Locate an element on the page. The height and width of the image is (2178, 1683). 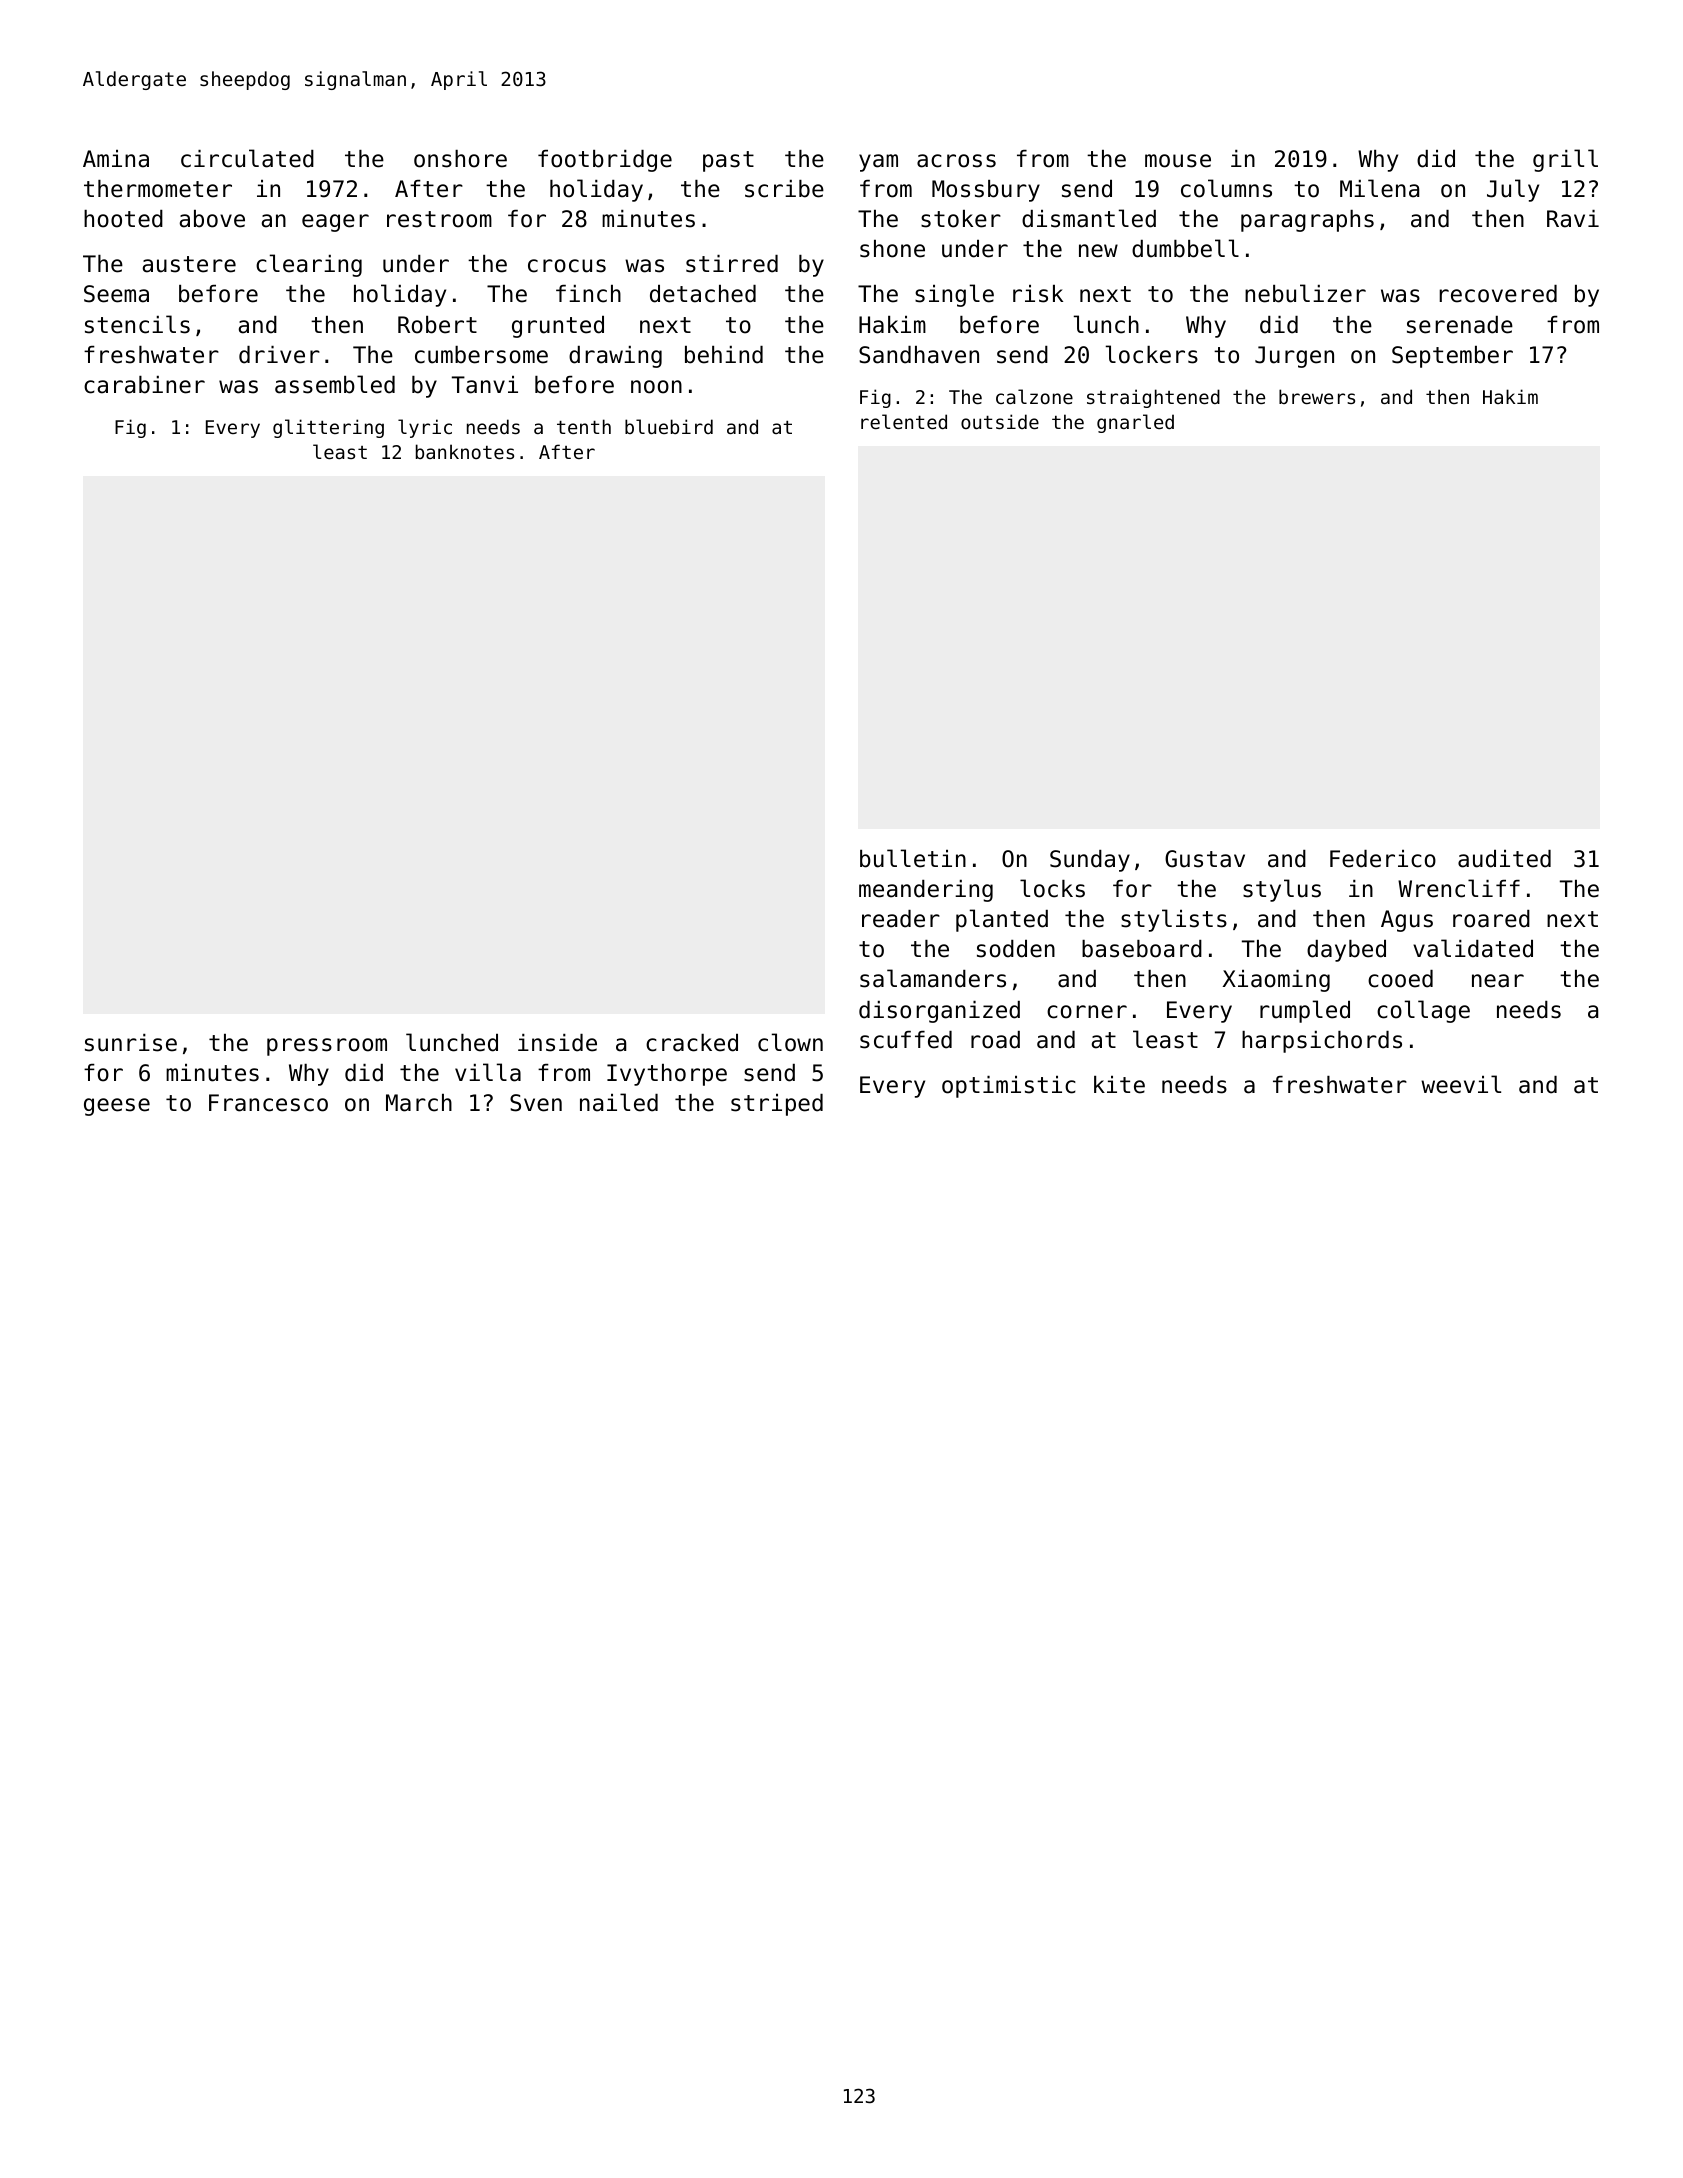
Francesco is located at coordinates (268, 1103).
